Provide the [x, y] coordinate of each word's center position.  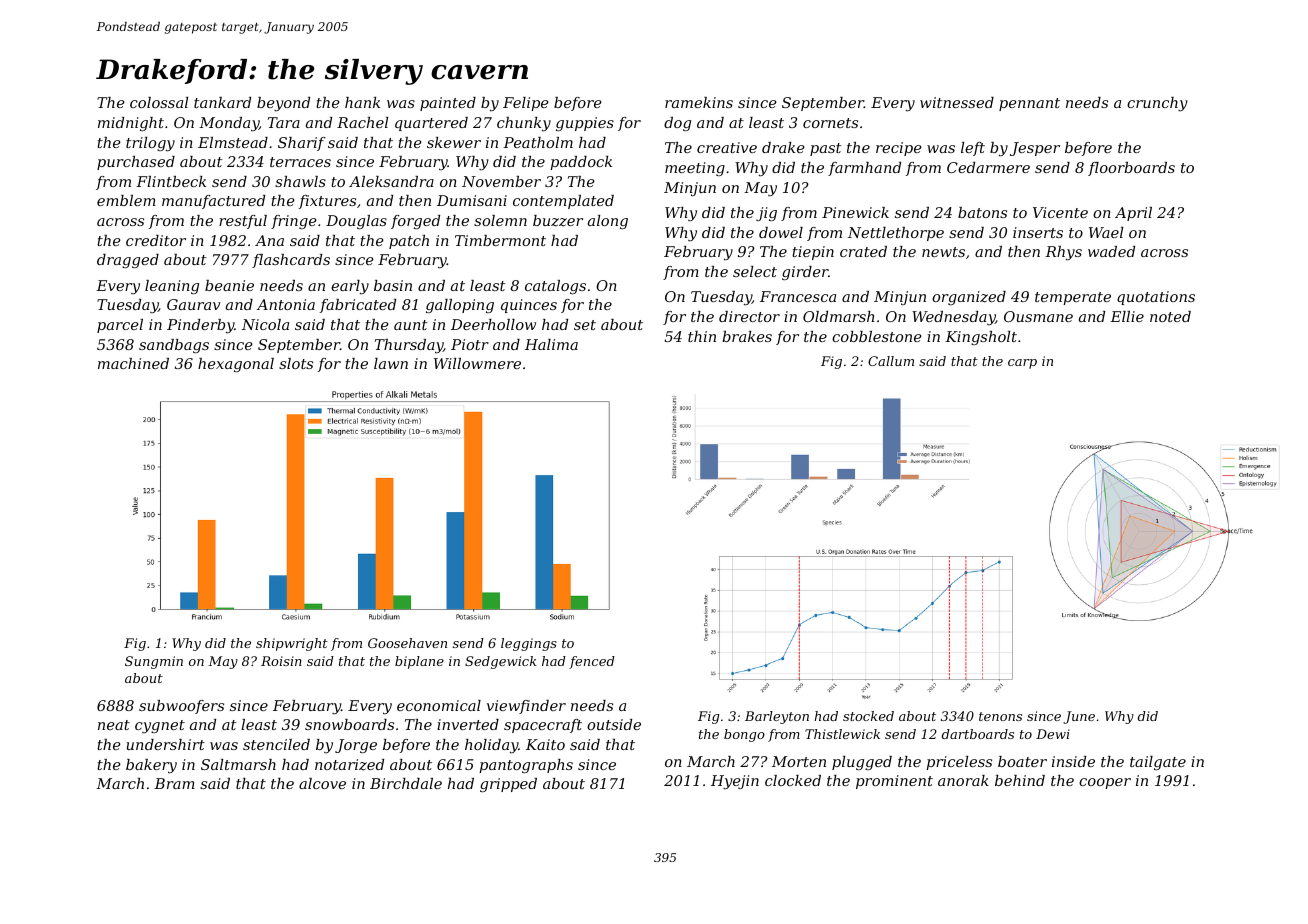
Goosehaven [407, 643]
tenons [1000, 716]
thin [702, 336]
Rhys [1063, 253]
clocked [793, 780]
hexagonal [236, 365]
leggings [529, 644]
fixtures [327, 202]
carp [1022, 364]
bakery [151, 766]
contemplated [563, 202]
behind [1020, 780]
